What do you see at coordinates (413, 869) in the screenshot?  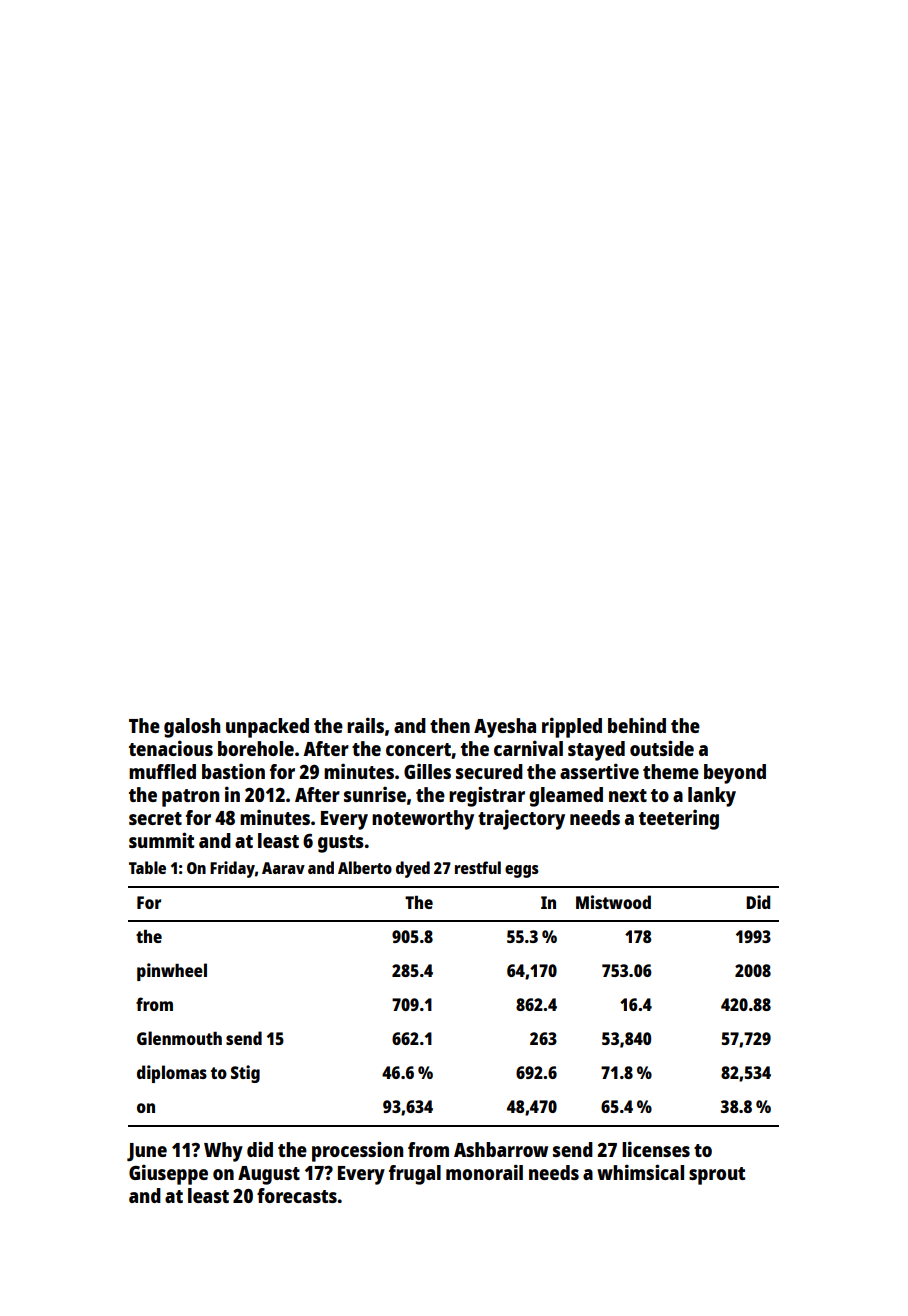 I see `dyed` at bounding box center [413, 869].
